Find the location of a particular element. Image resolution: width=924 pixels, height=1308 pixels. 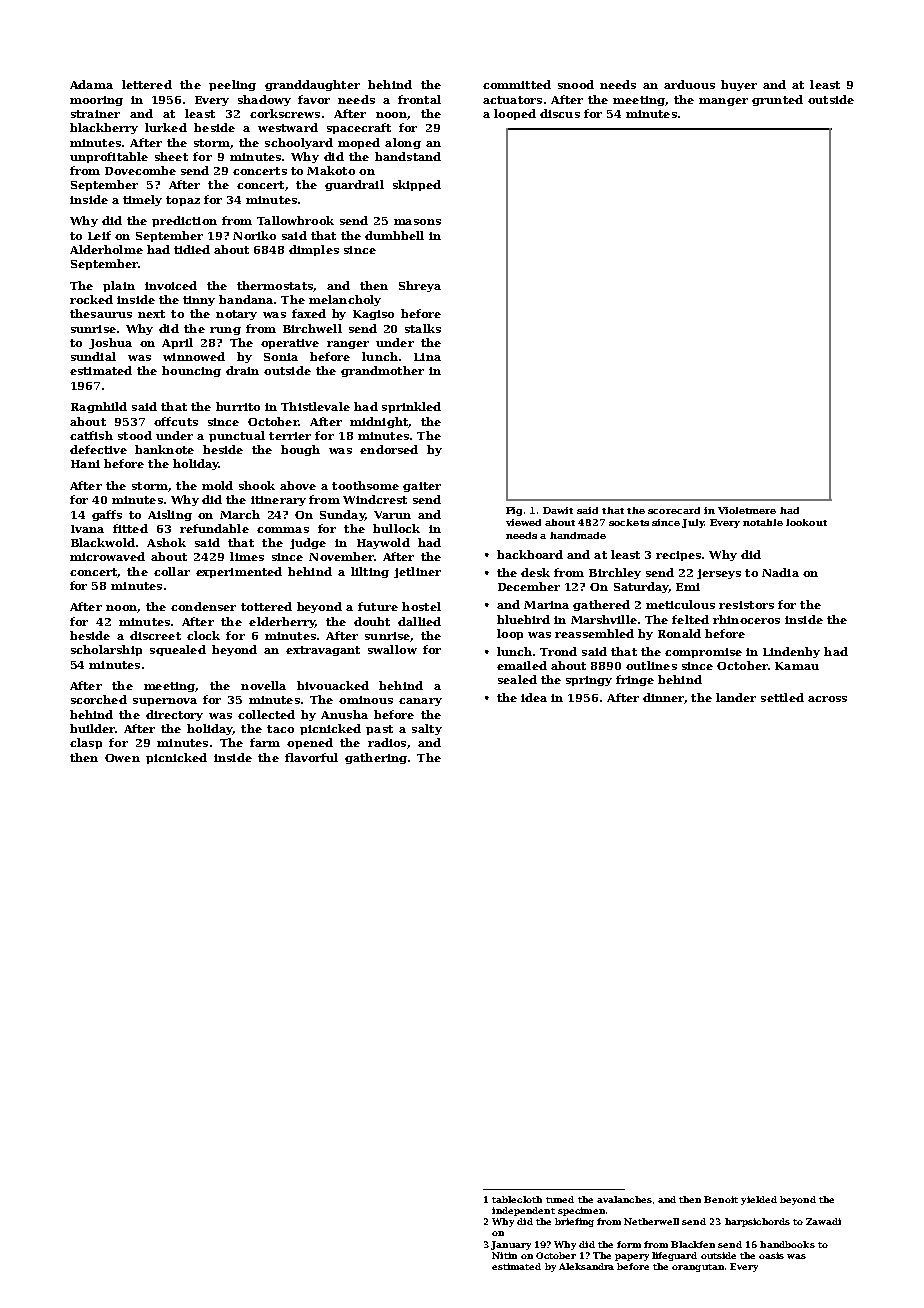

Shreya is located at coordinates (420, 286).
